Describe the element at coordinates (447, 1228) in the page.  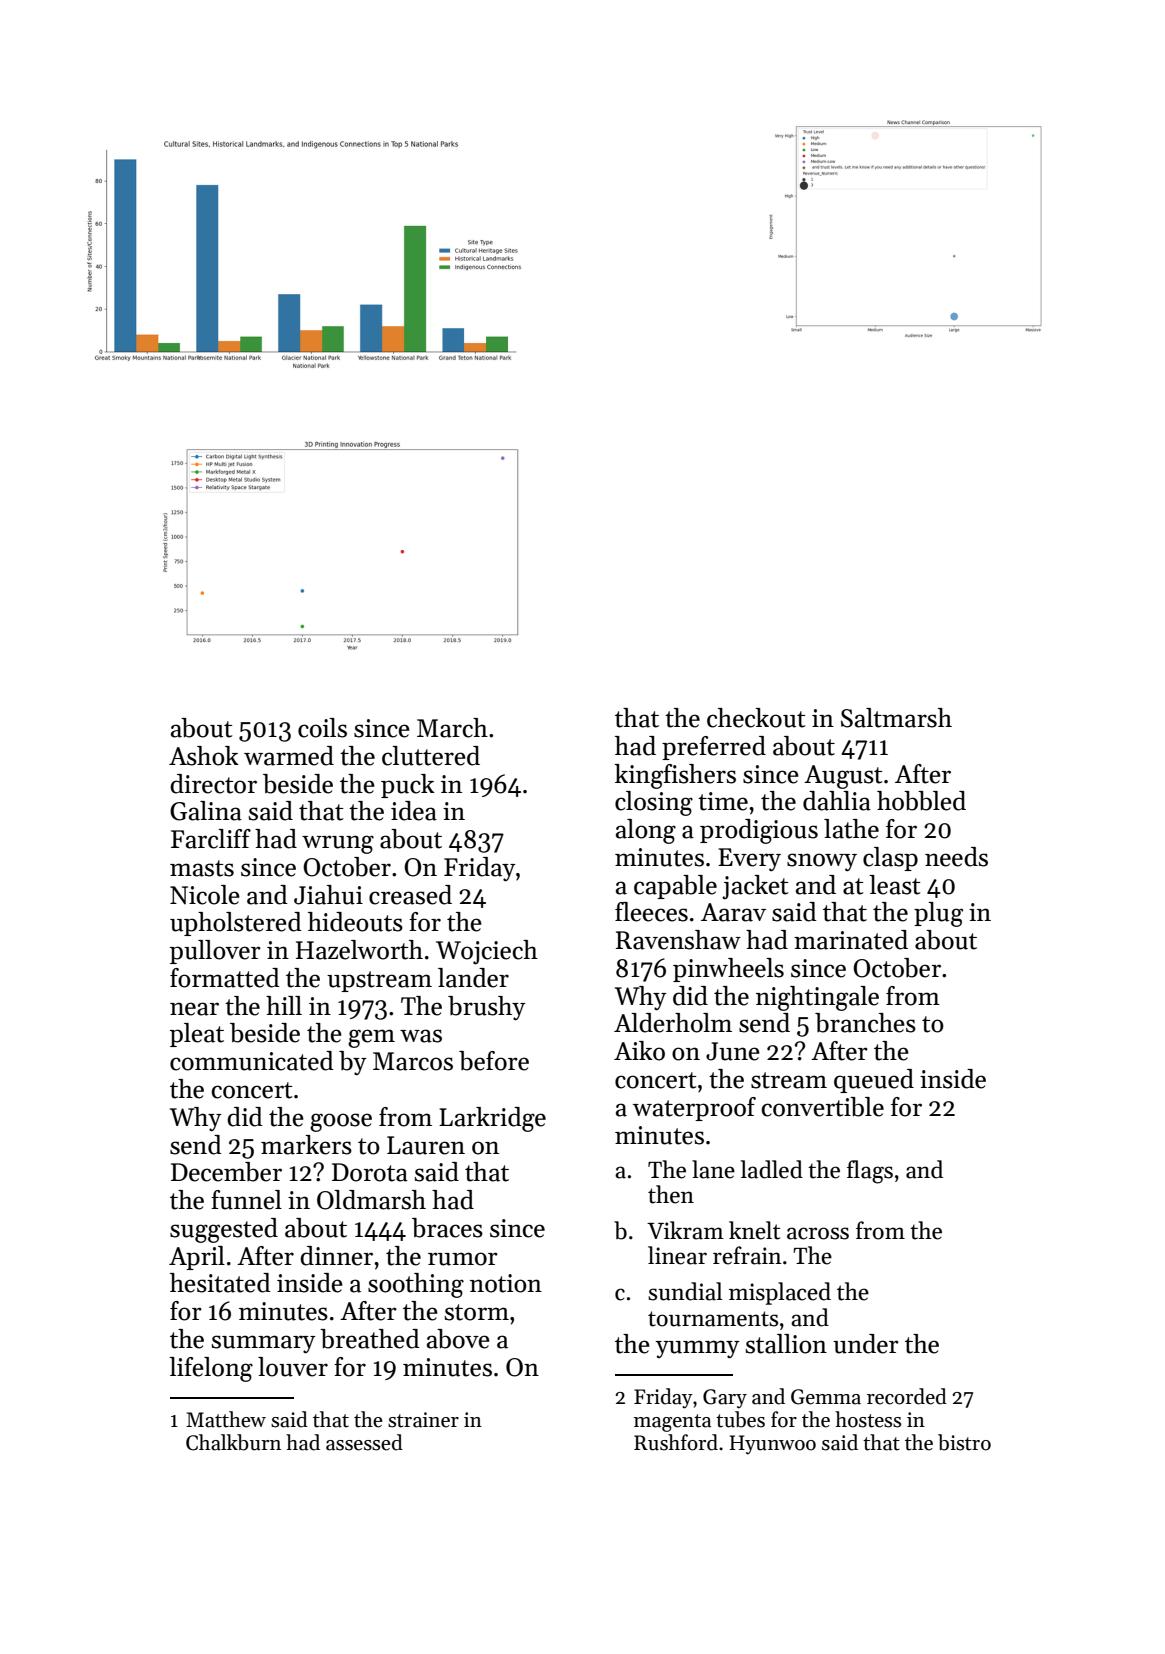
I see `braces` at that location.
